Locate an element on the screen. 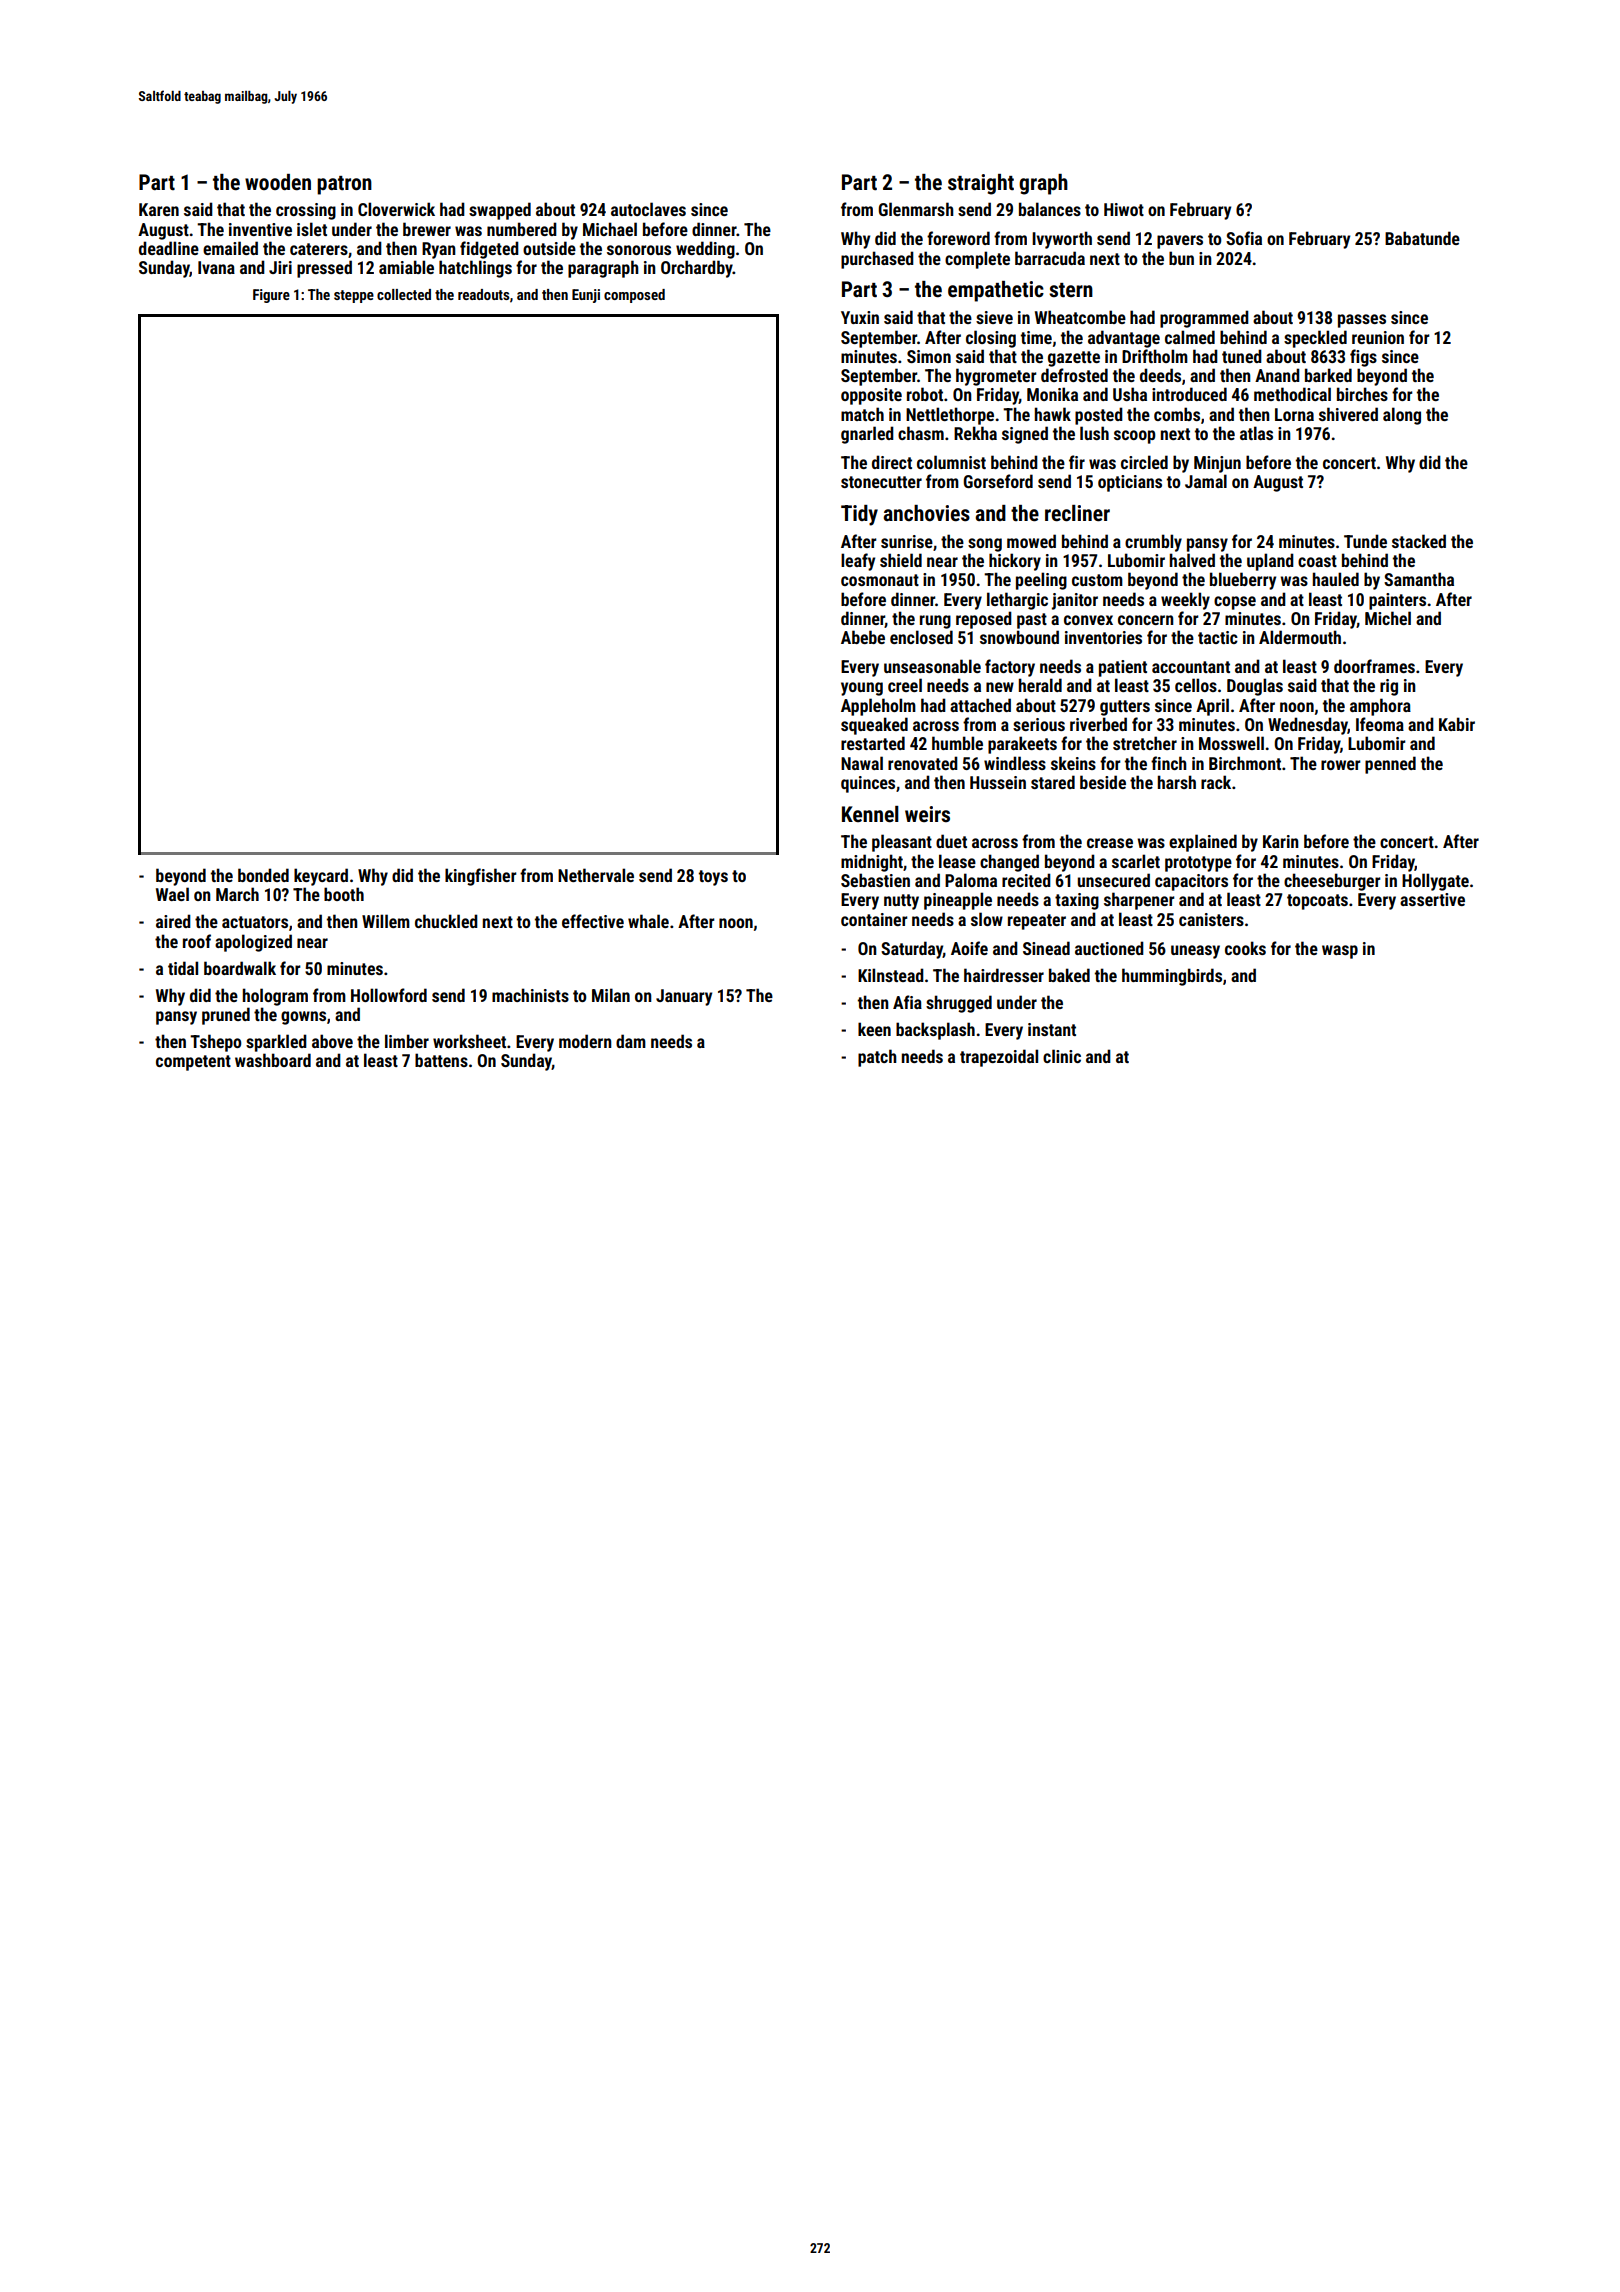  scoop is located at coordinates (1135, 437).
